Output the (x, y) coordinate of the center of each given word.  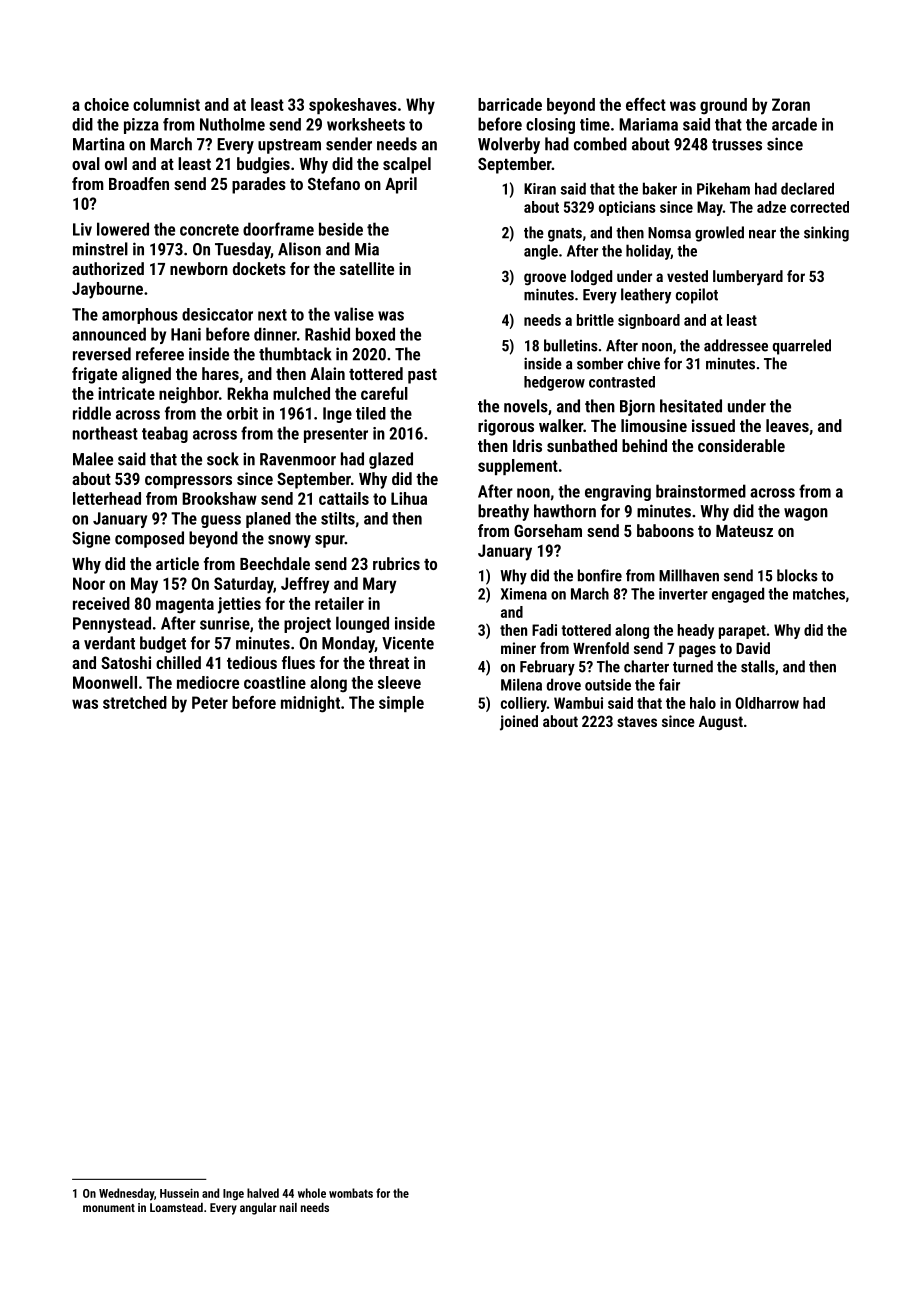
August (721, 723)
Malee (93, 459)
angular (258, 1209)
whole (312, 1193)
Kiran (540, 189)
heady (695, 631)
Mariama (648, 124)
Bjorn (637, 407)
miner (518, 648)
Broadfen (139, 183)
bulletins (571, 345)
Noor (89, 583)
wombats (351, 1193)
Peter (210, 702)
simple (401, 704)
